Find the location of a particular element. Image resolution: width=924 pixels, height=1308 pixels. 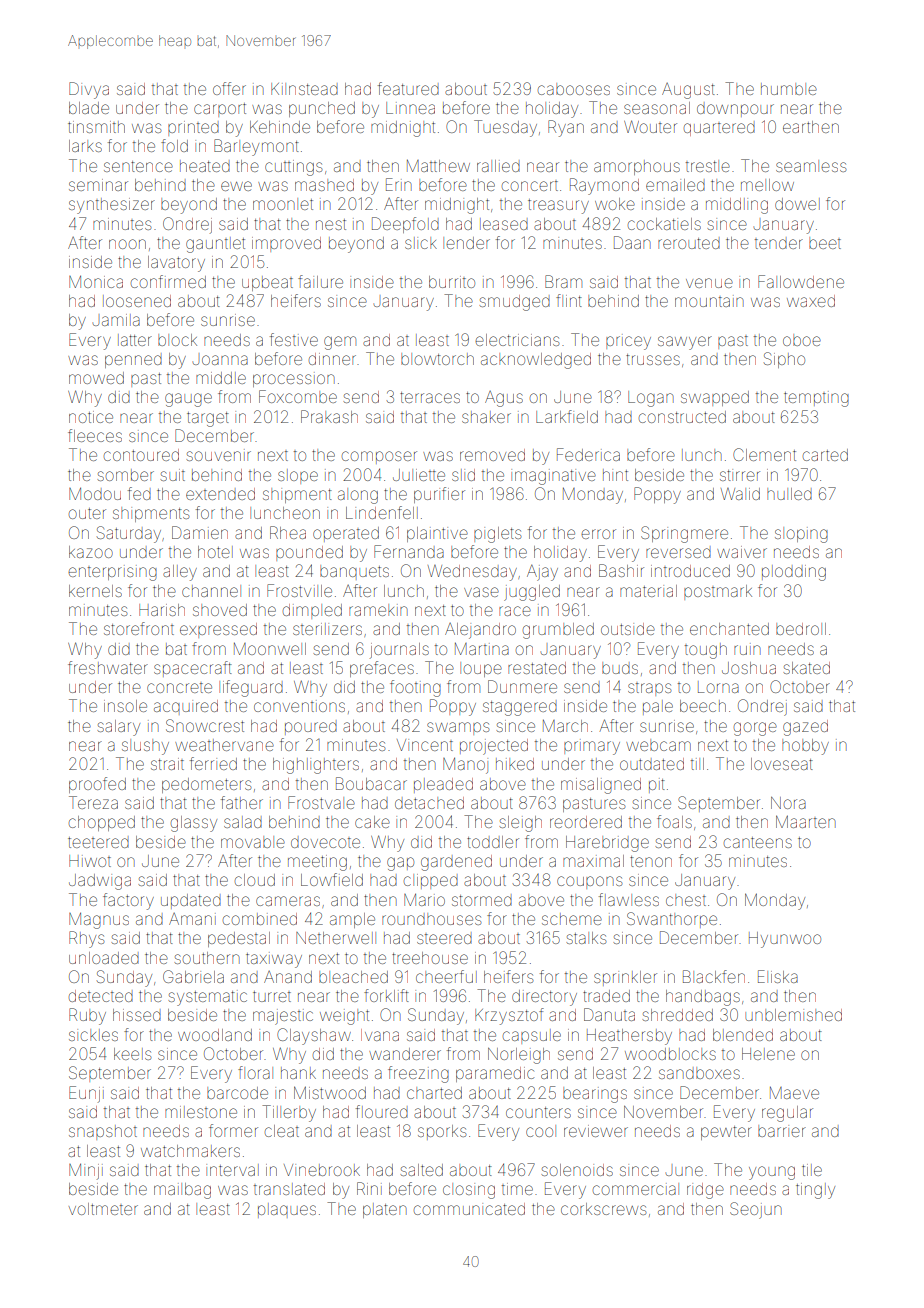

Nora is located at coordinates (788, 803).
